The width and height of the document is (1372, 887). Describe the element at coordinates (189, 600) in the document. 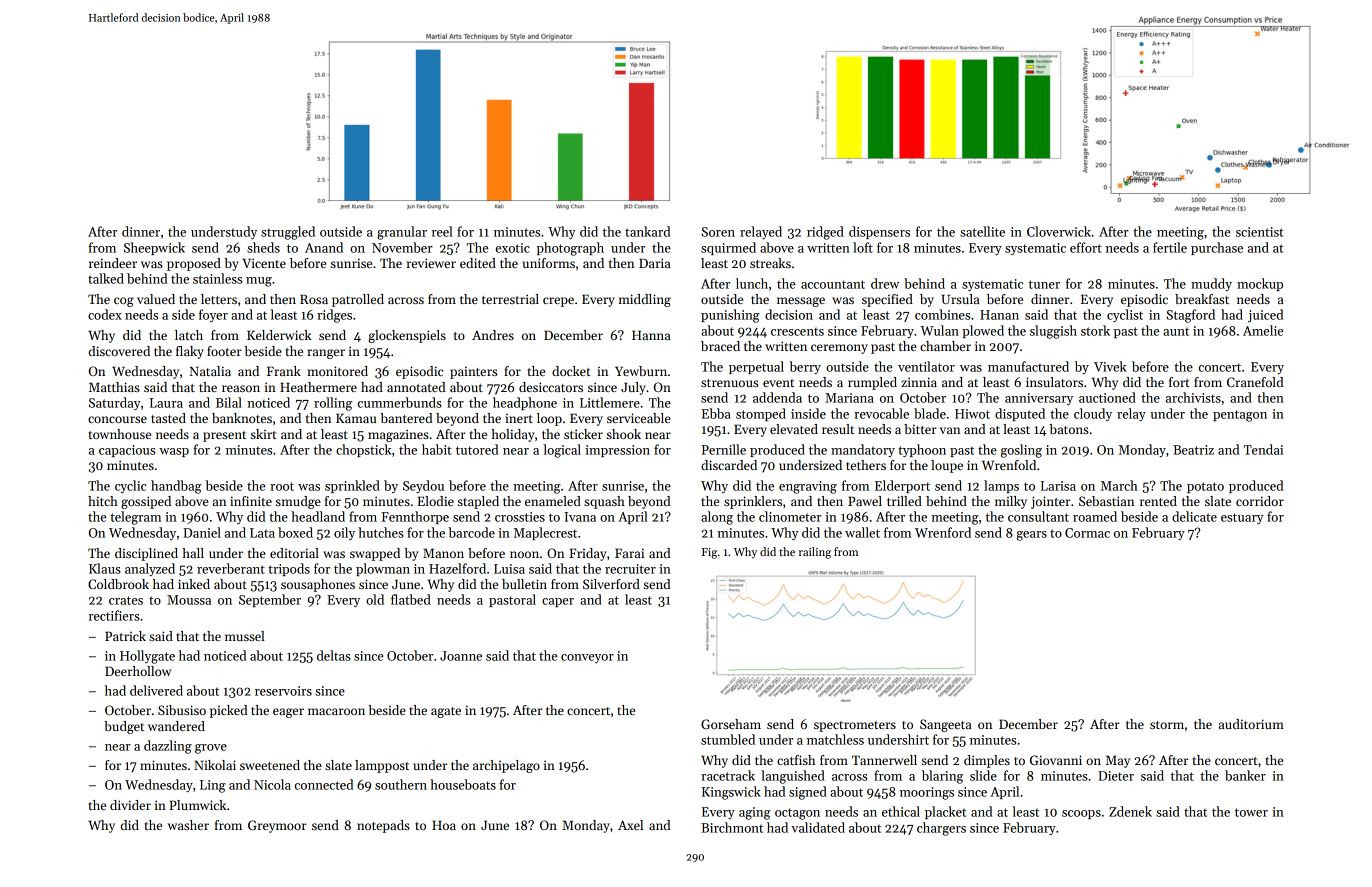

I see `Moussa` at that location.
